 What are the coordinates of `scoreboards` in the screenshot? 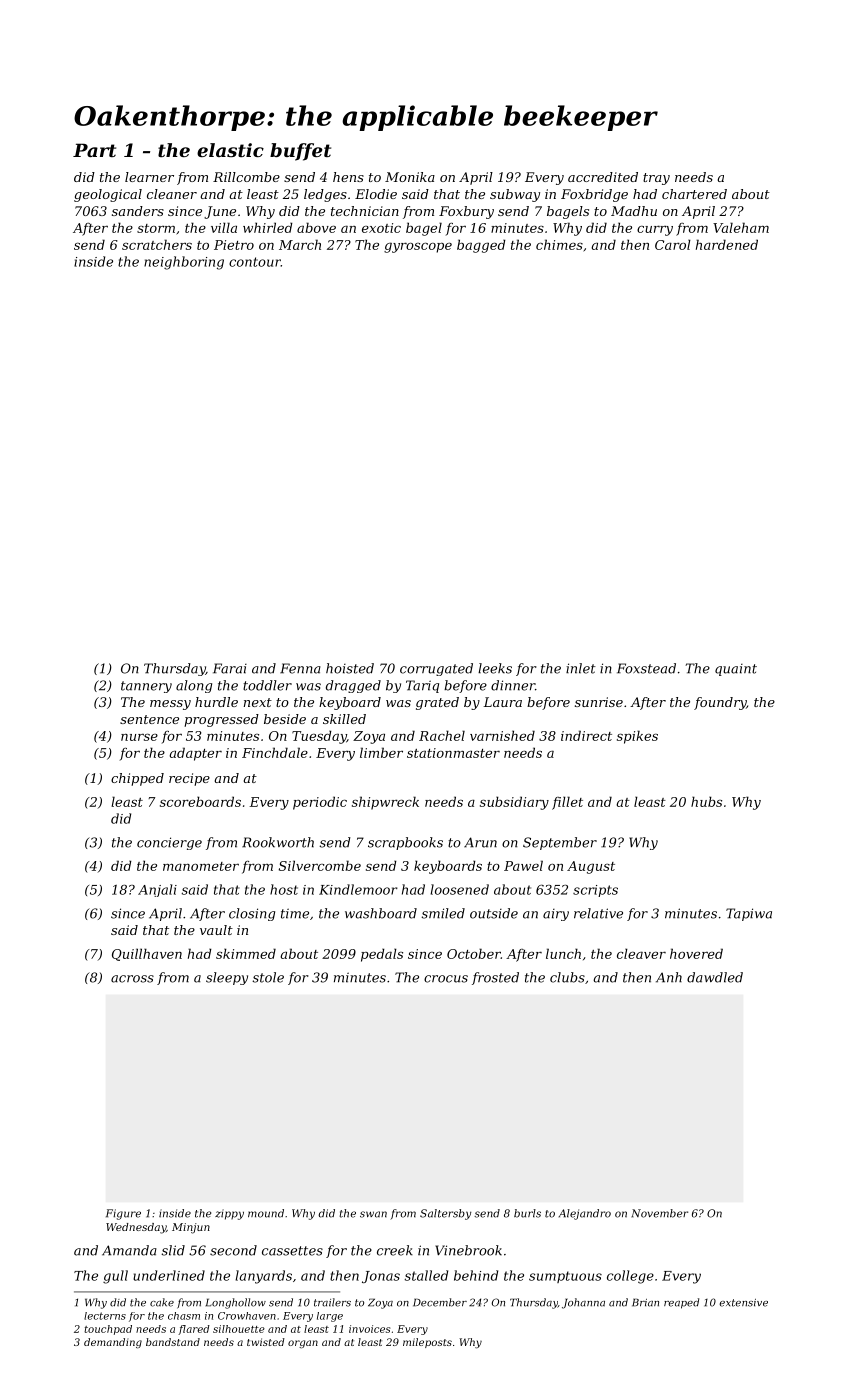 It's located at (200, 801).
